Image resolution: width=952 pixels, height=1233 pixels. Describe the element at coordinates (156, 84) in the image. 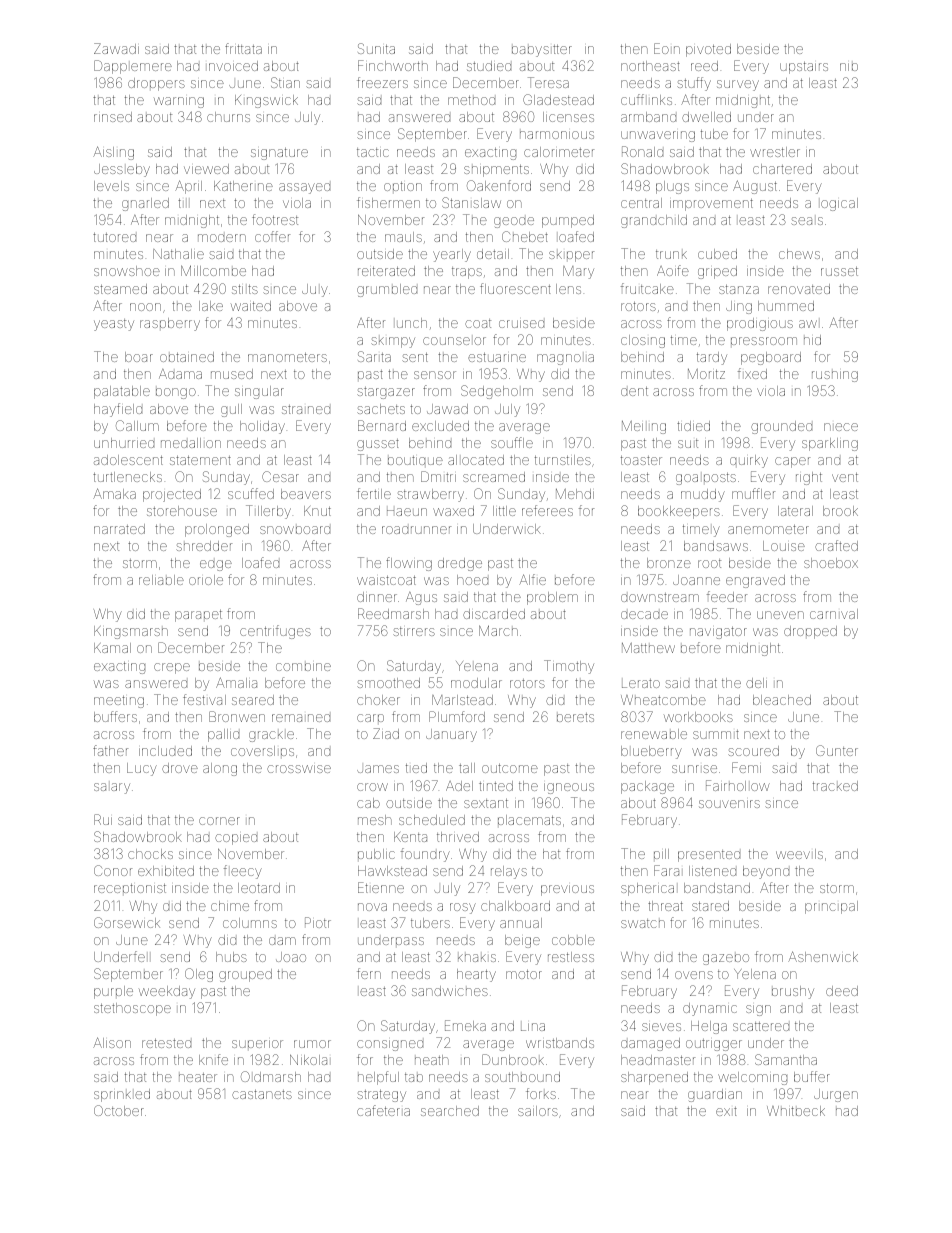

I see `droppers` at that location.
